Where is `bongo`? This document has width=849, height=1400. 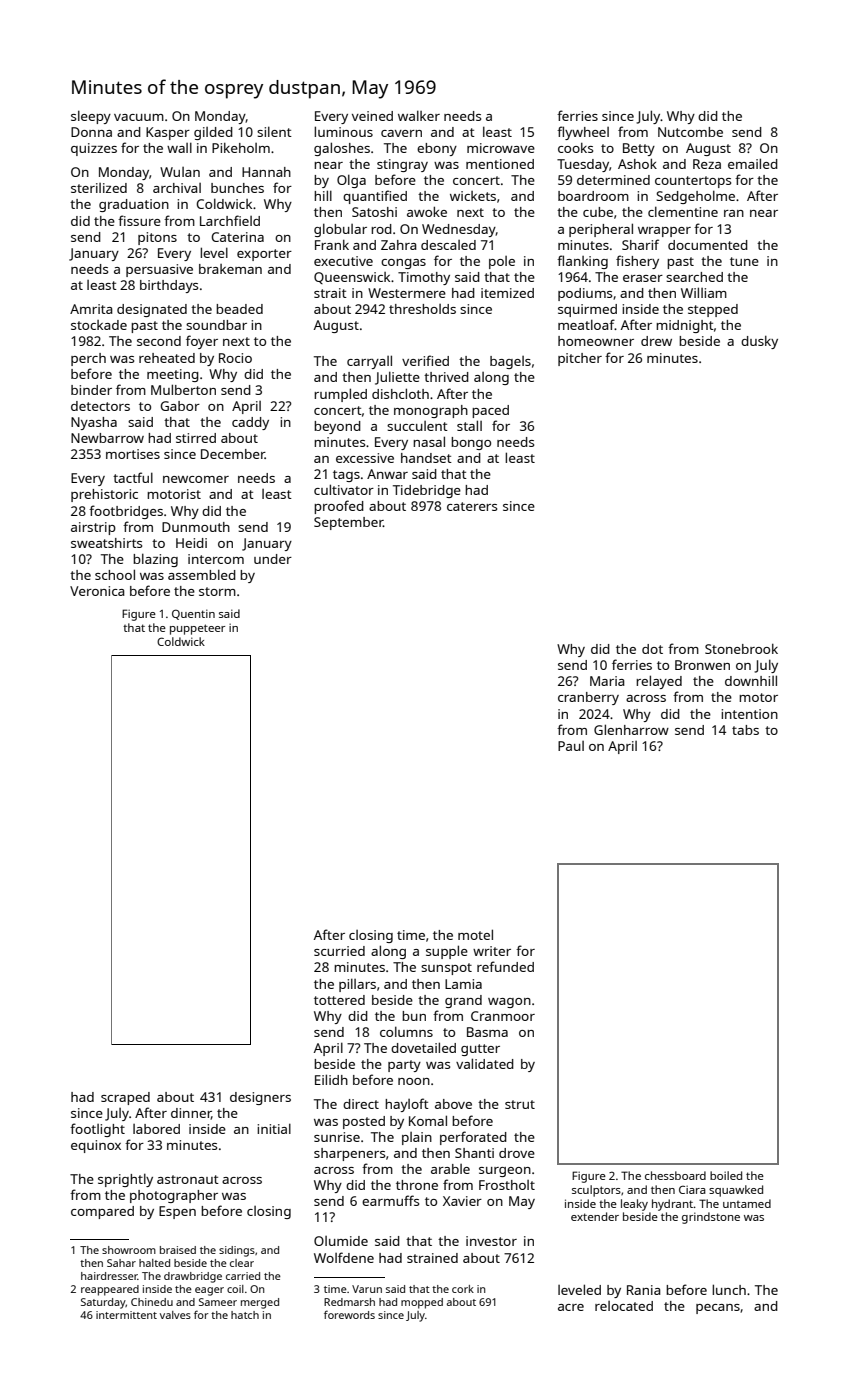 bongo is located at coordinates (471, 443).
